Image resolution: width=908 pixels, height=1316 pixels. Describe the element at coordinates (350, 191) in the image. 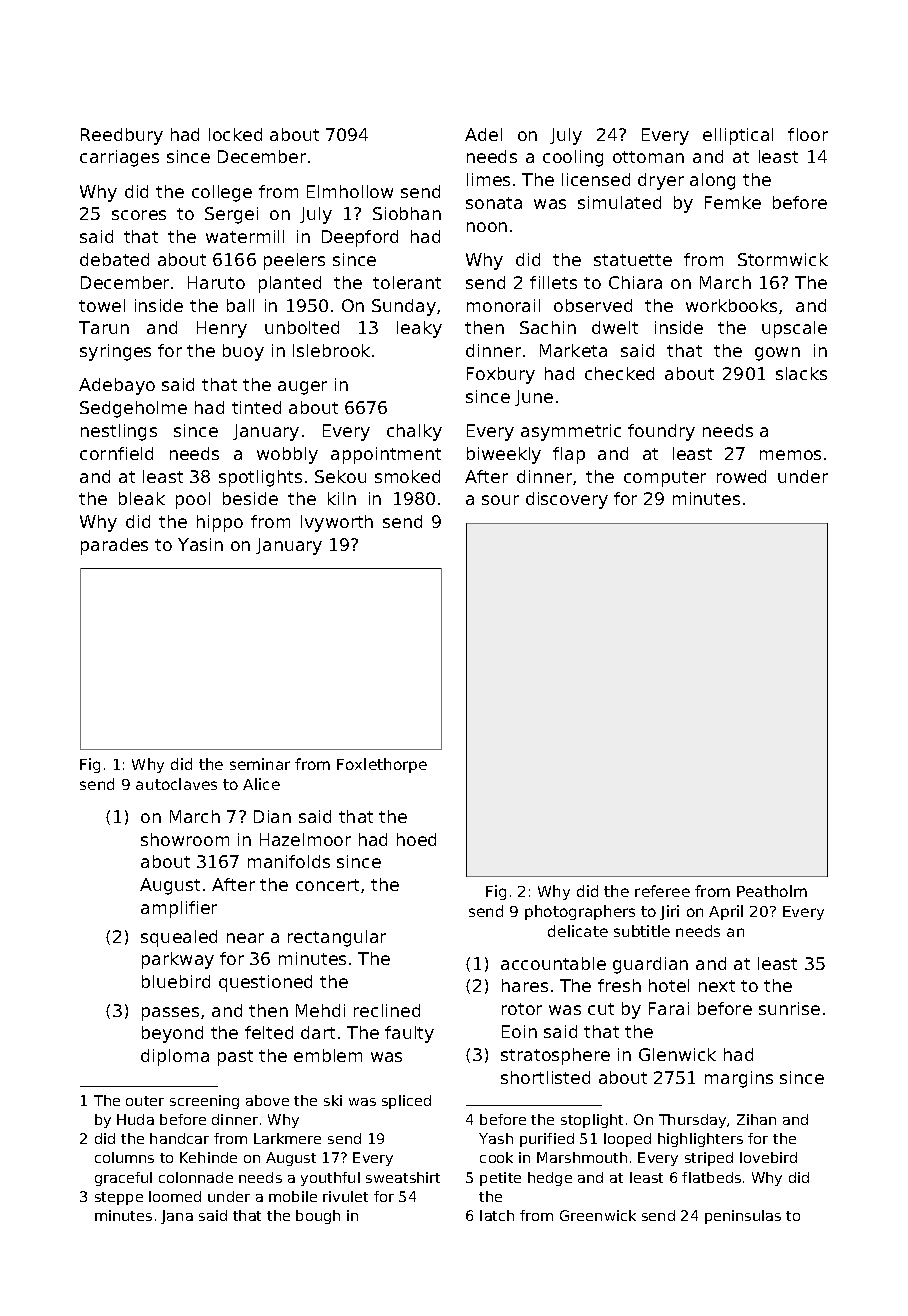

I see `Elmhollow` at that location.
